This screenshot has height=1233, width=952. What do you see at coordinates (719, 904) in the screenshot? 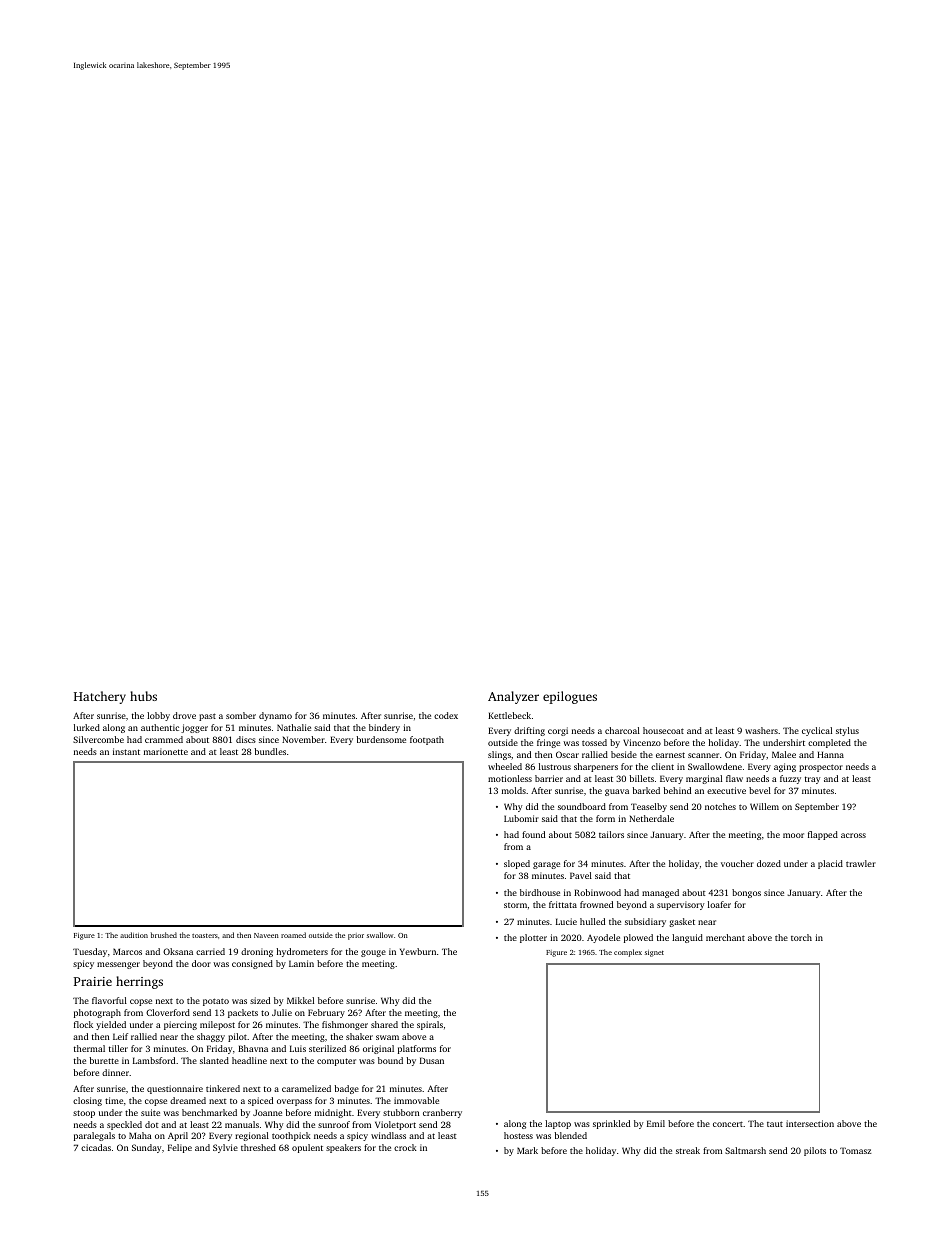
I see `loafer` at bounding box center [719, 904].
